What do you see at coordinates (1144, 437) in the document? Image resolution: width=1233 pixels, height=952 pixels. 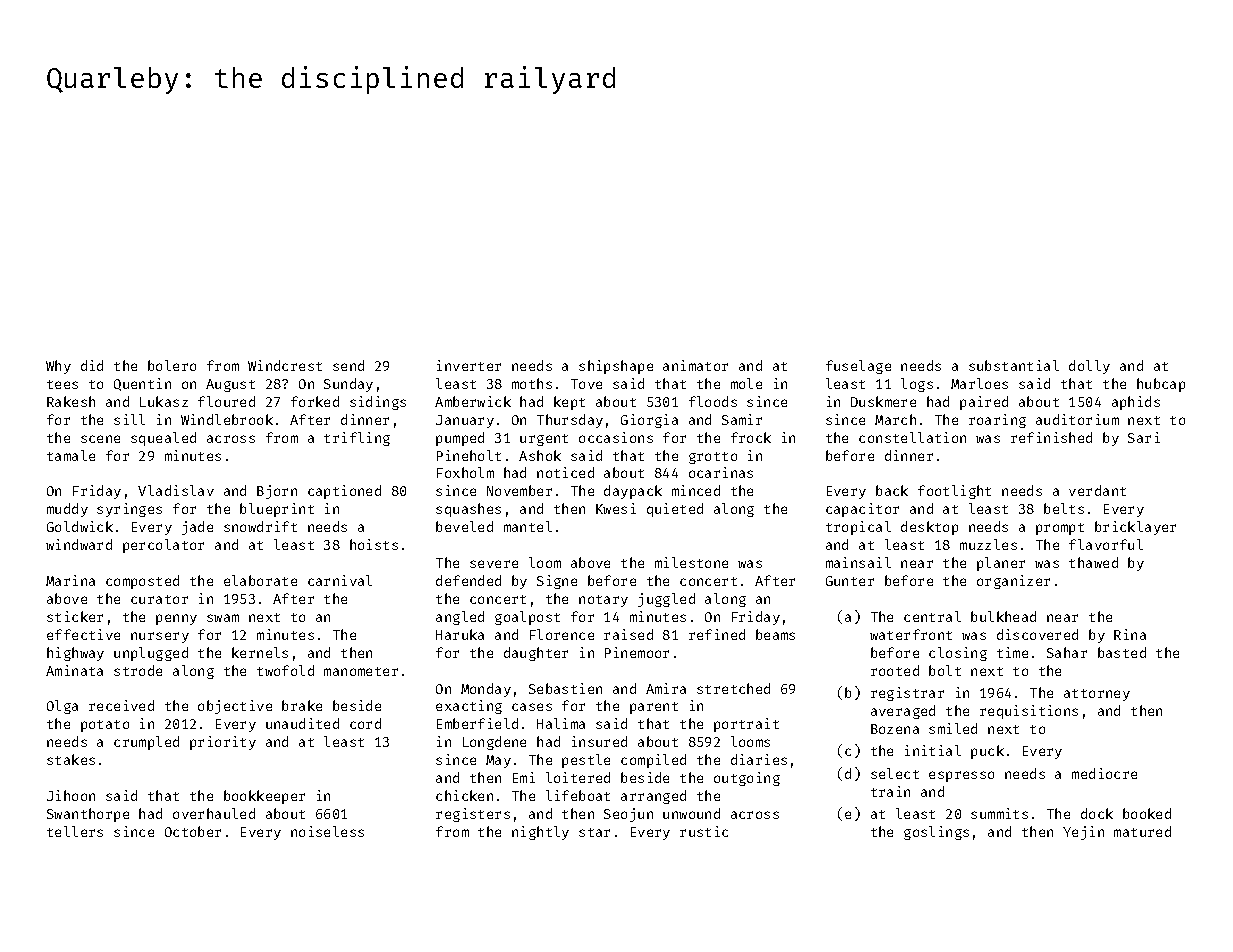 I see `Sari` at bounding box center [1144, 437].
